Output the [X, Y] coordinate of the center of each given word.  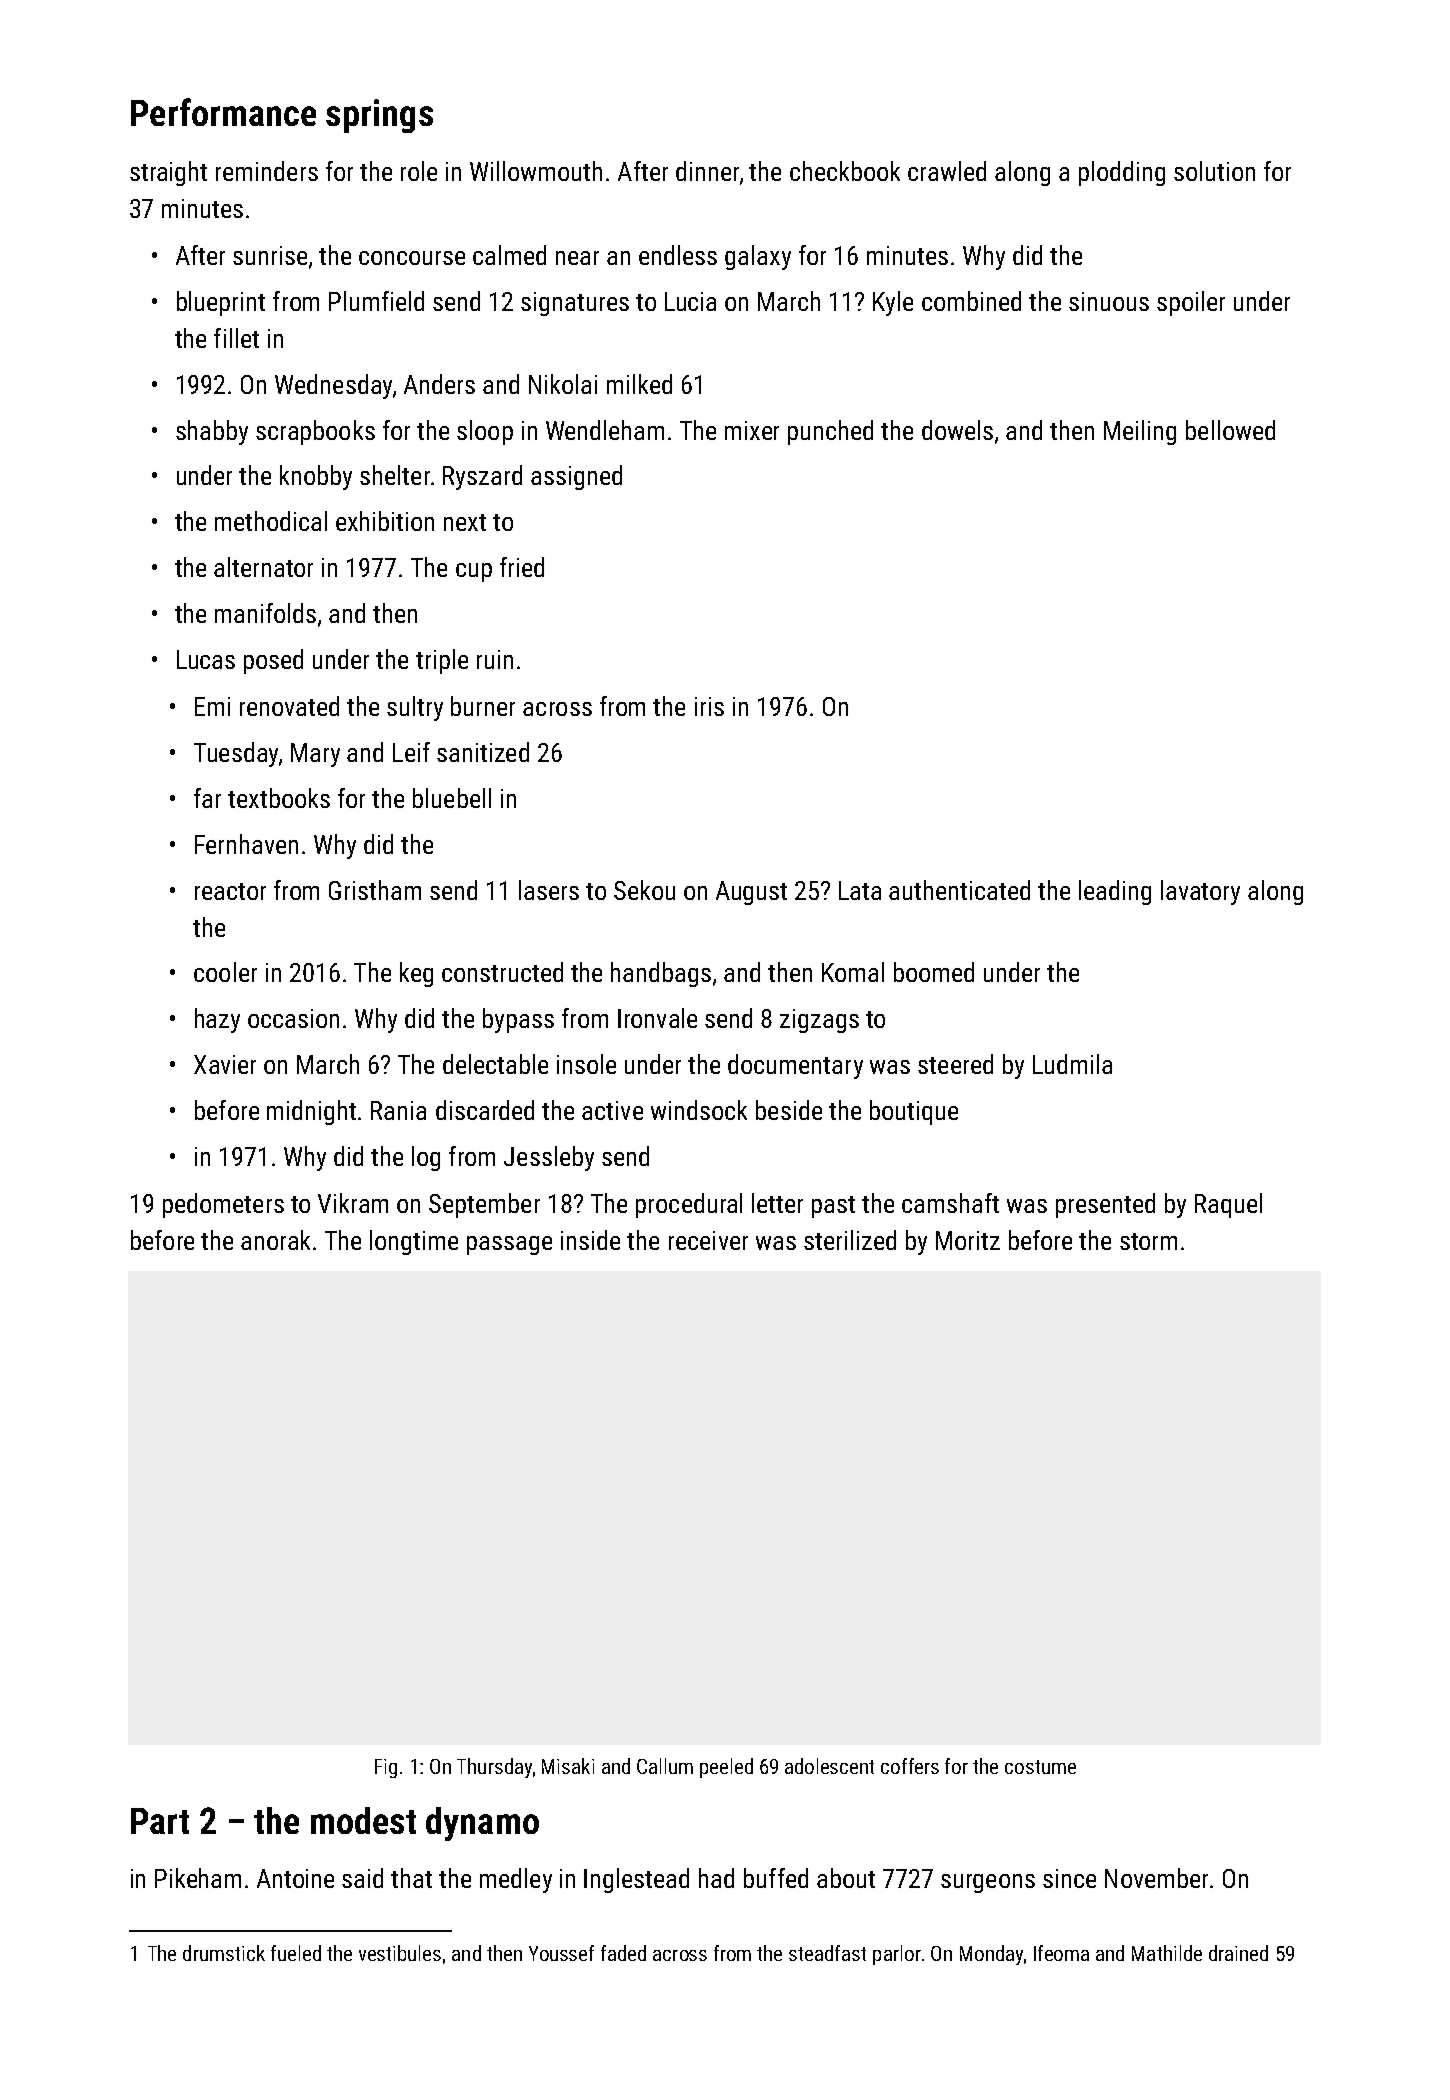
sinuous [1109, 301]
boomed [934, 972]
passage [509, 1245]
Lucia [690, 301]
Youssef [561, 1953]
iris [709, 706]
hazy [217, 1020]
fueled [296, 1953]
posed [273, 661]
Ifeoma [1061, 1953]
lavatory [1200, 892]
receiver [708, 1240]
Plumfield [376, 301]
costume [1040, 1767]
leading [1115, 892]
